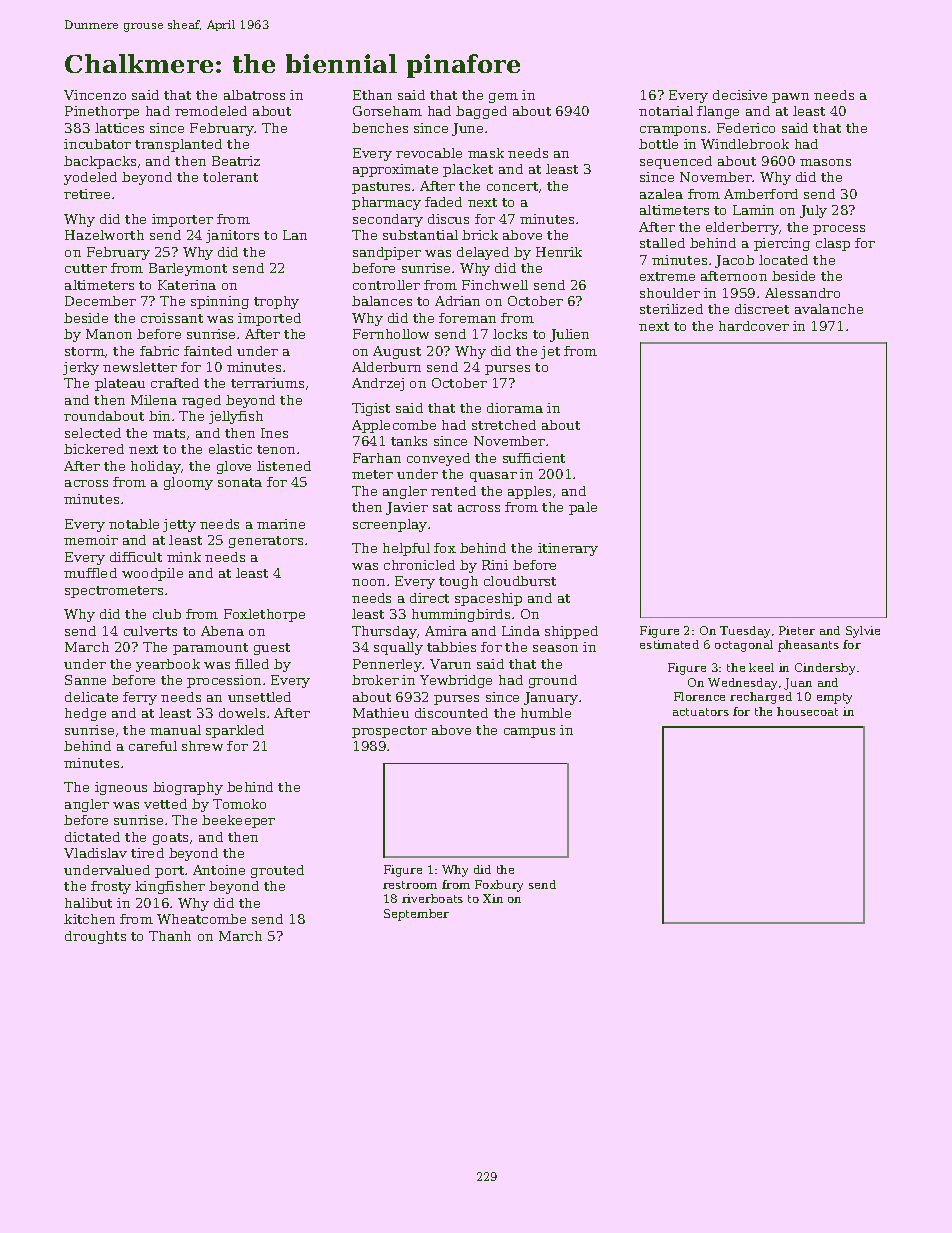  Describe the element at coordinates (406, 549) in the screenshot. I see `helpful` at that location.
